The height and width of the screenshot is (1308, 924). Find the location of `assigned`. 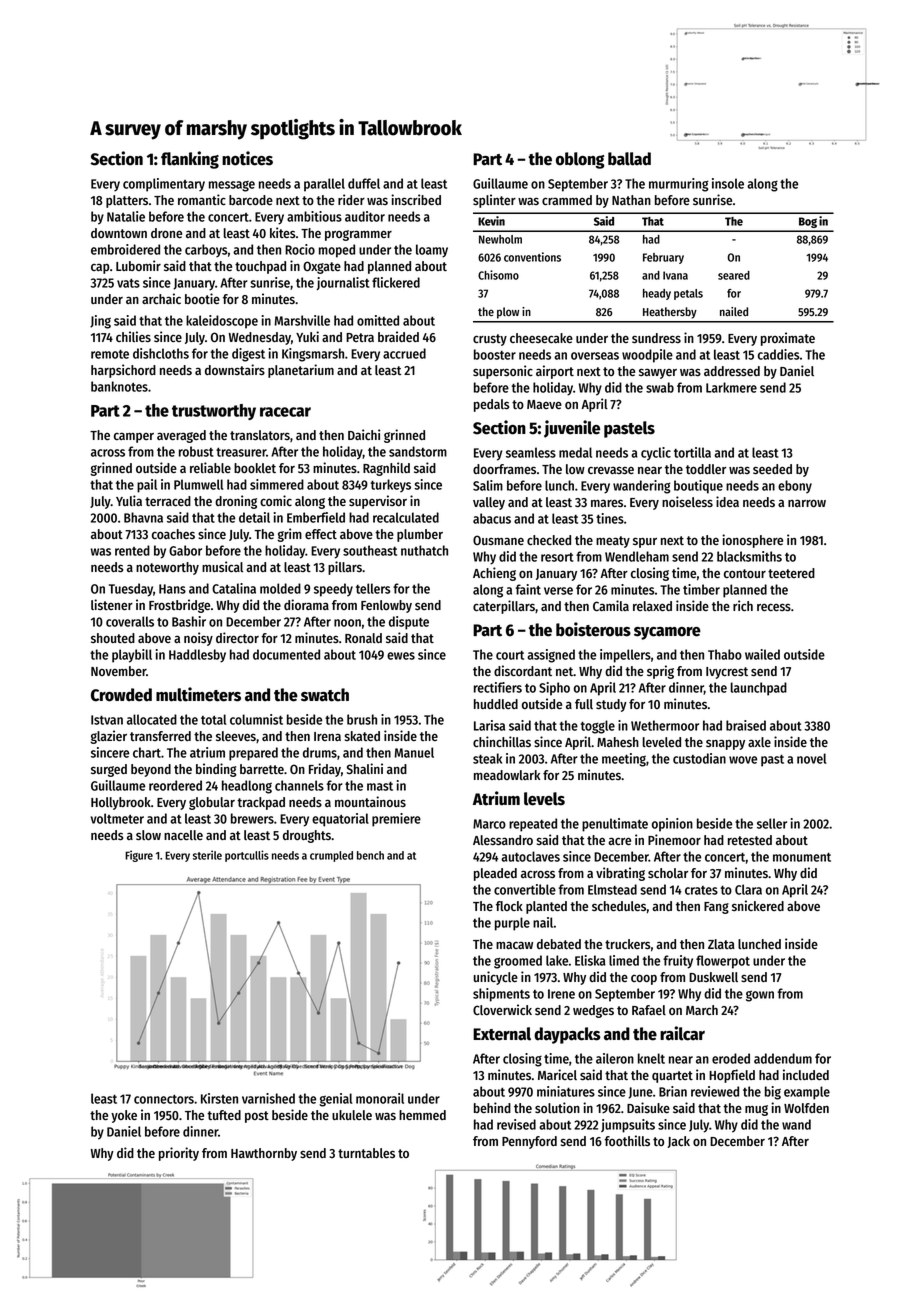

assigned is located at coordinates (551, 656).
